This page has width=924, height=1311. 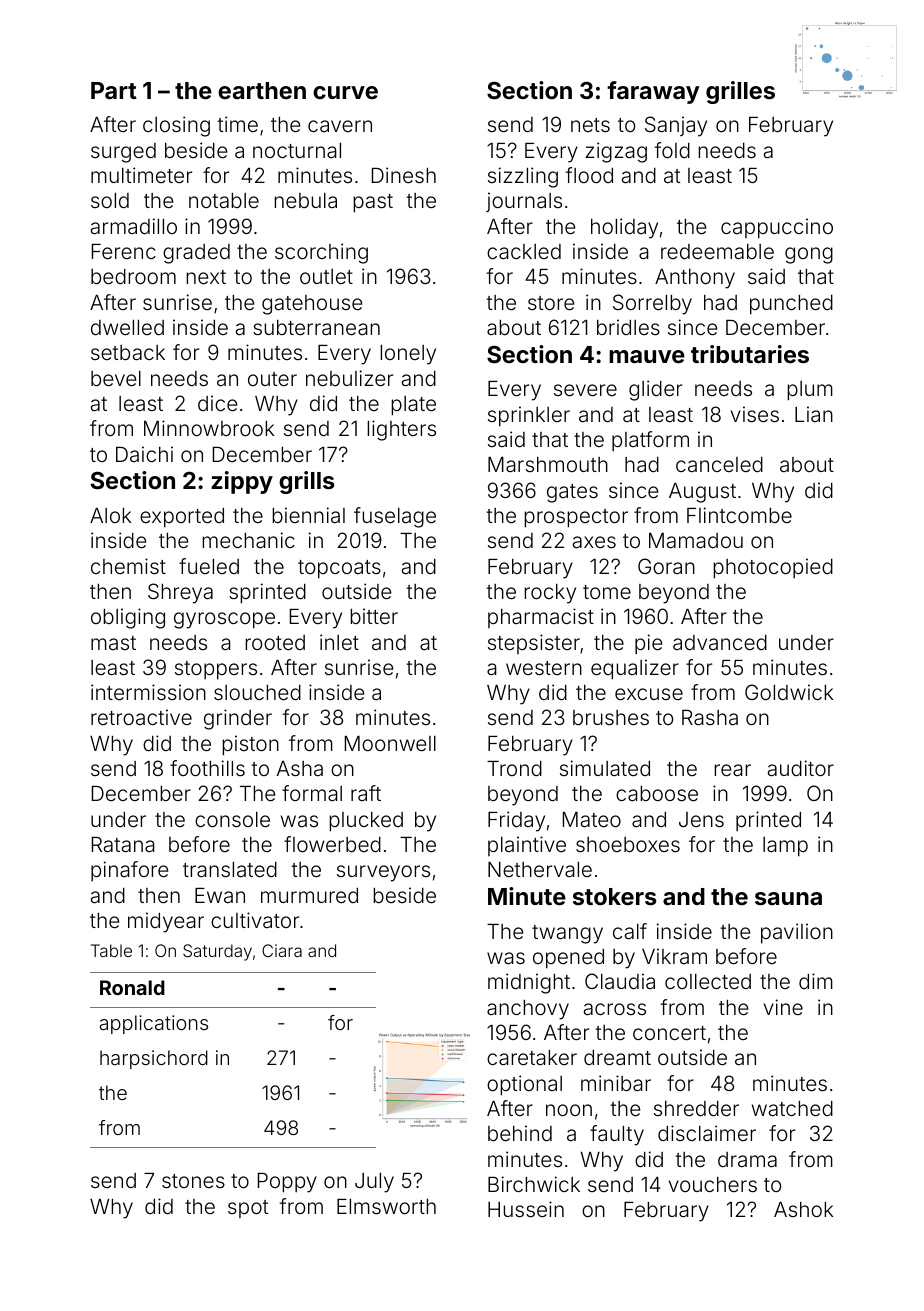 I want to click on vises, so click(x=755, y=414).
